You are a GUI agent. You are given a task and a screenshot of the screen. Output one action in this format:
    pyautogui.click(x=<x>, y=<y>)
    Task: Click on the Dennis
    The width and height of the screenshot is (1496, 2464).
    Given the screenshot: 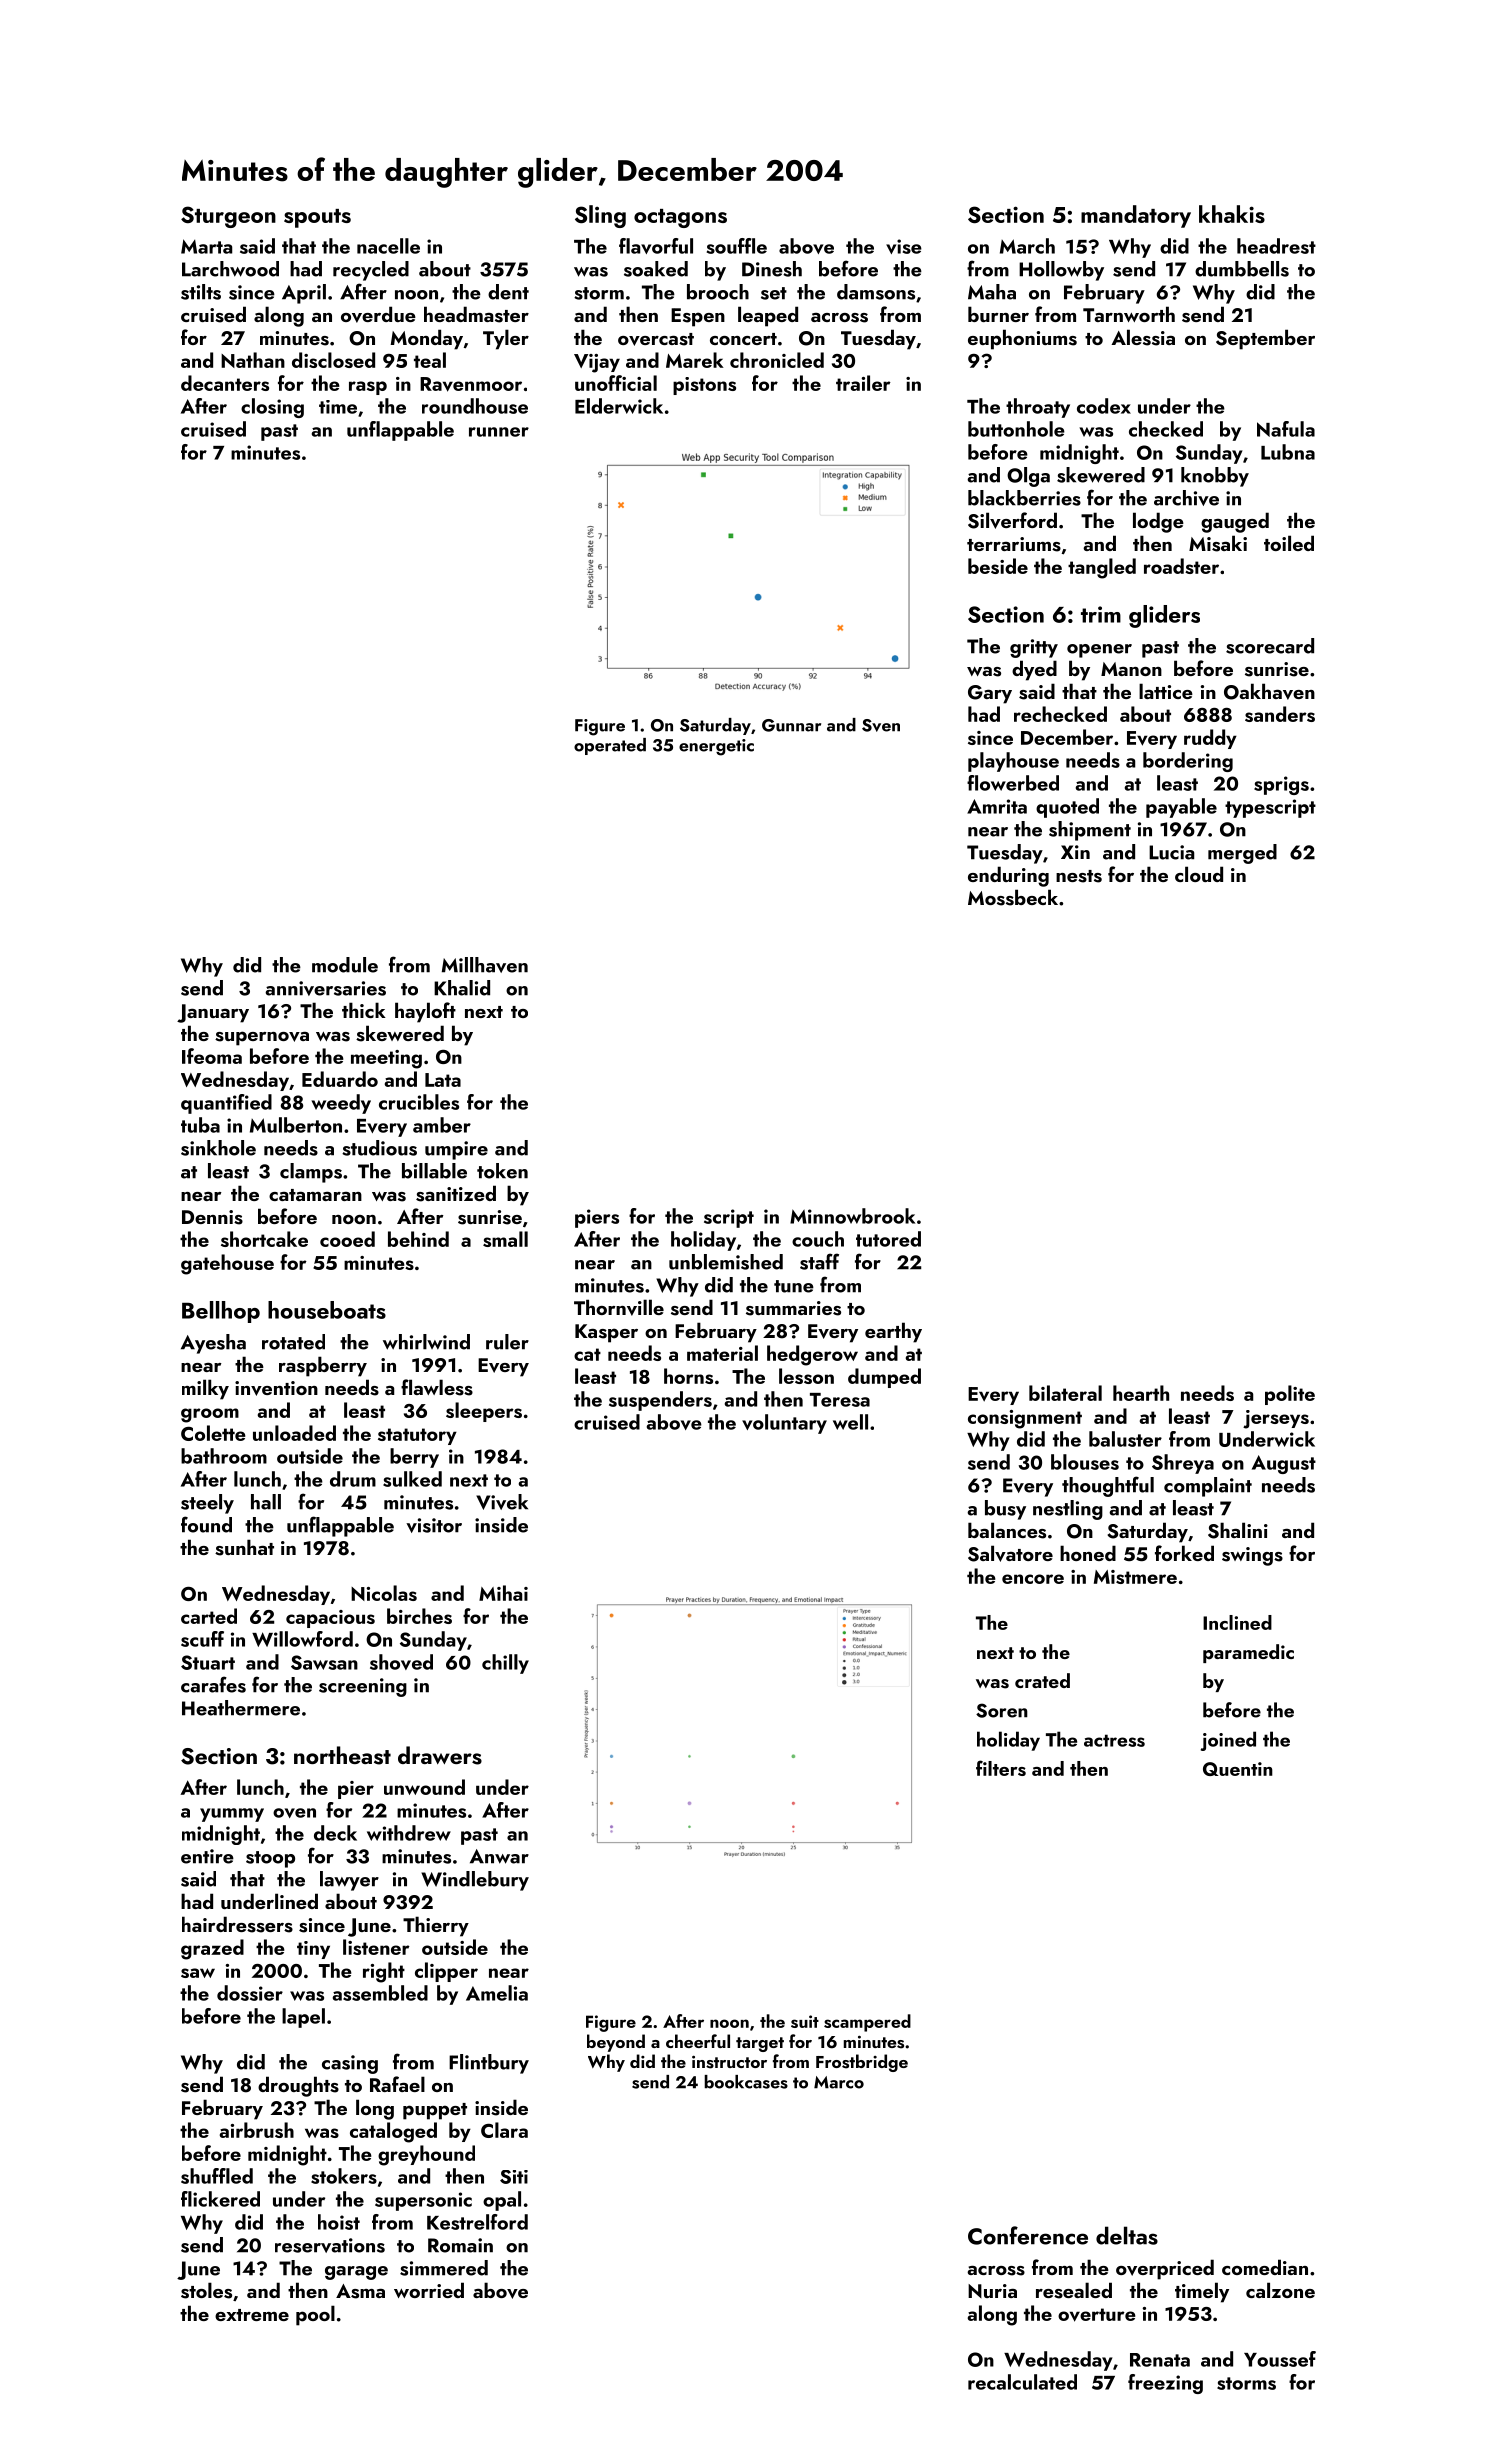 What is the action you would take?
    pyautogui.click(x=212, y=1217)
